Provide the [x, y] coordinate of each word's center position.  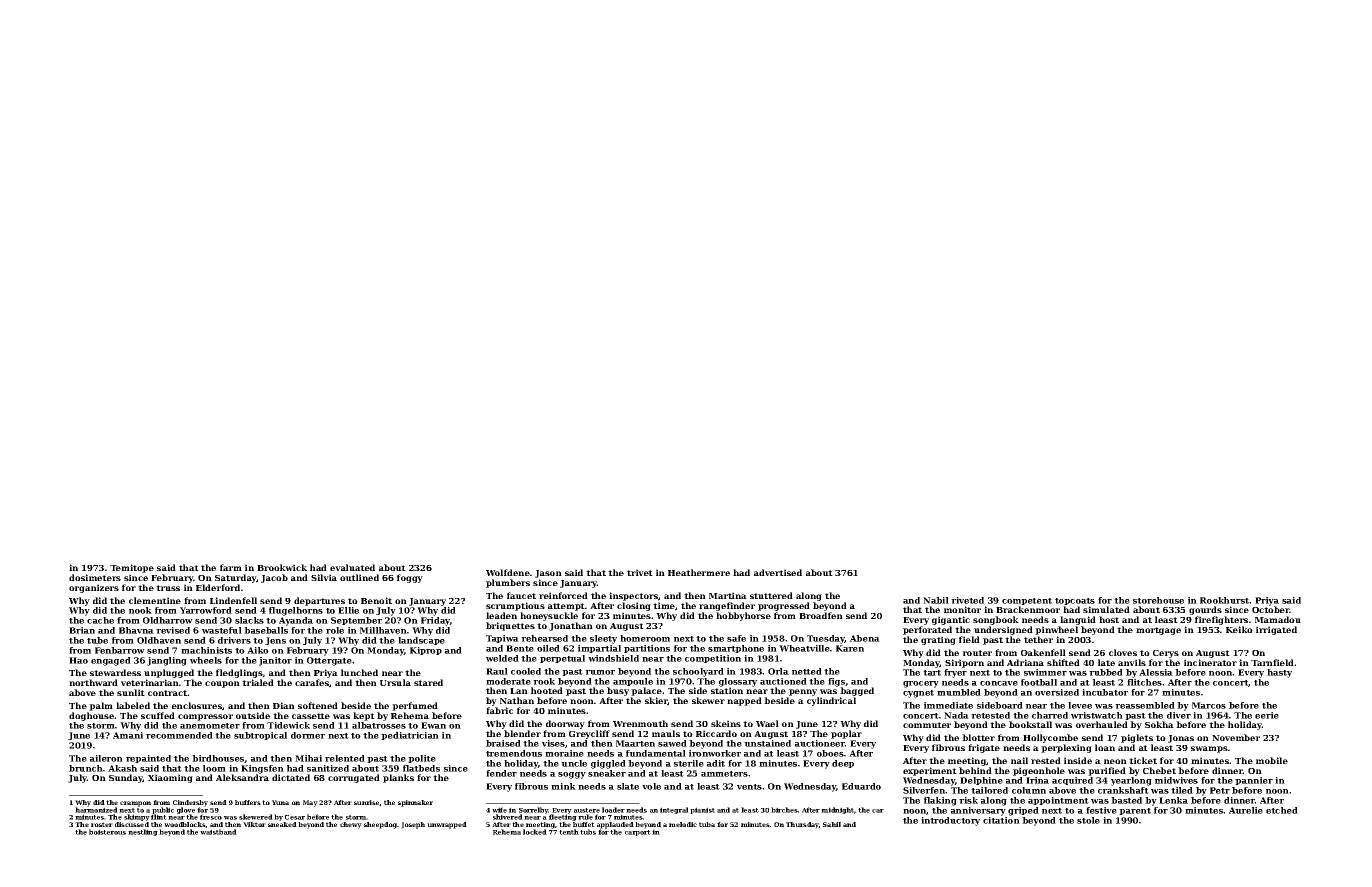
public [163, 811]
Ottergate [329, 661]
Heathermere [699, 572]
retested [990, 715]
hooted [547, 690]
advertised [778, 572]
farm [231, 567]
